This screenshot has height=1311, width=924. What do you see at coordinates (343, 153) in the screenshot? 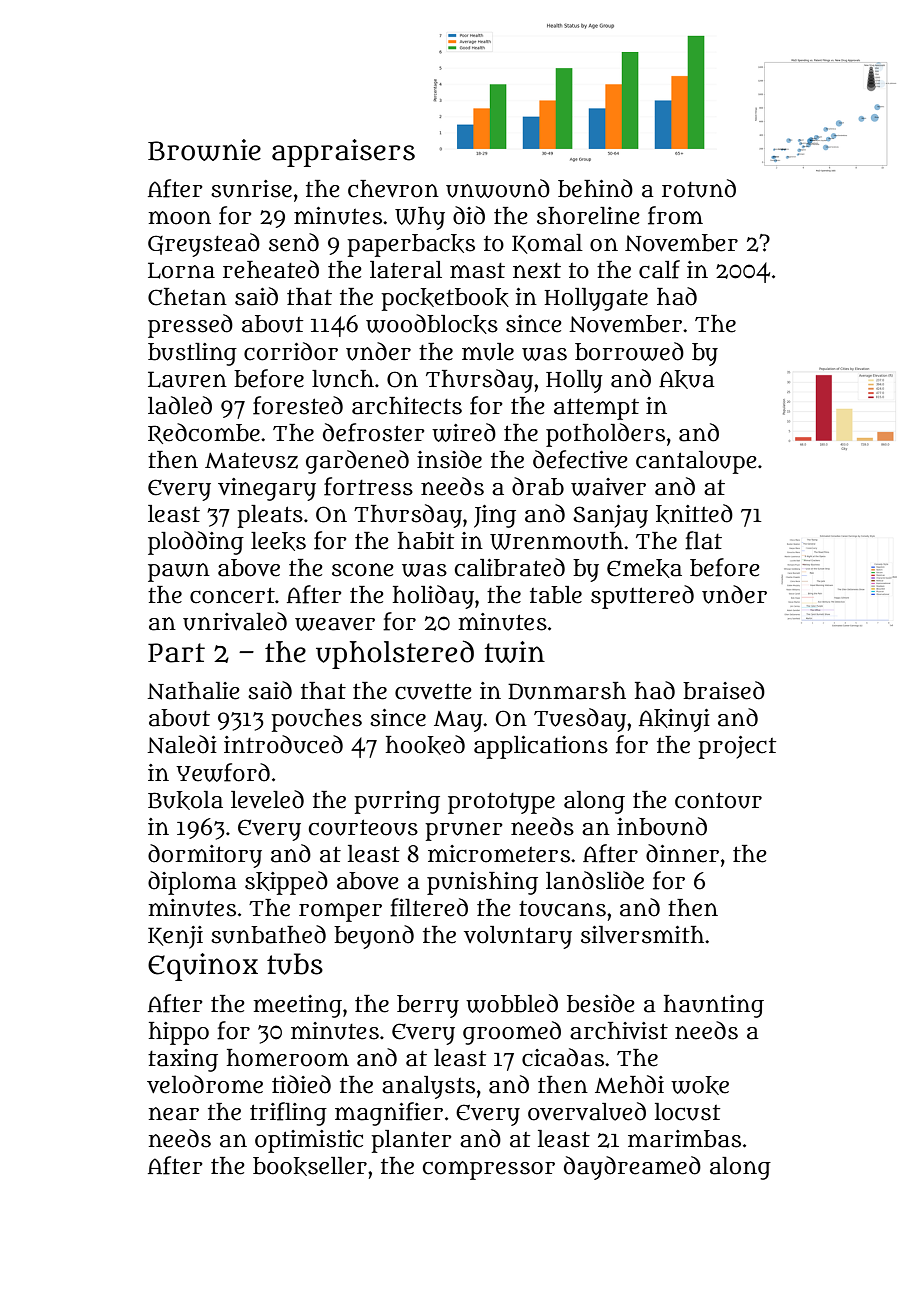
I see `appraisers` at bounding box center [343, 153].
